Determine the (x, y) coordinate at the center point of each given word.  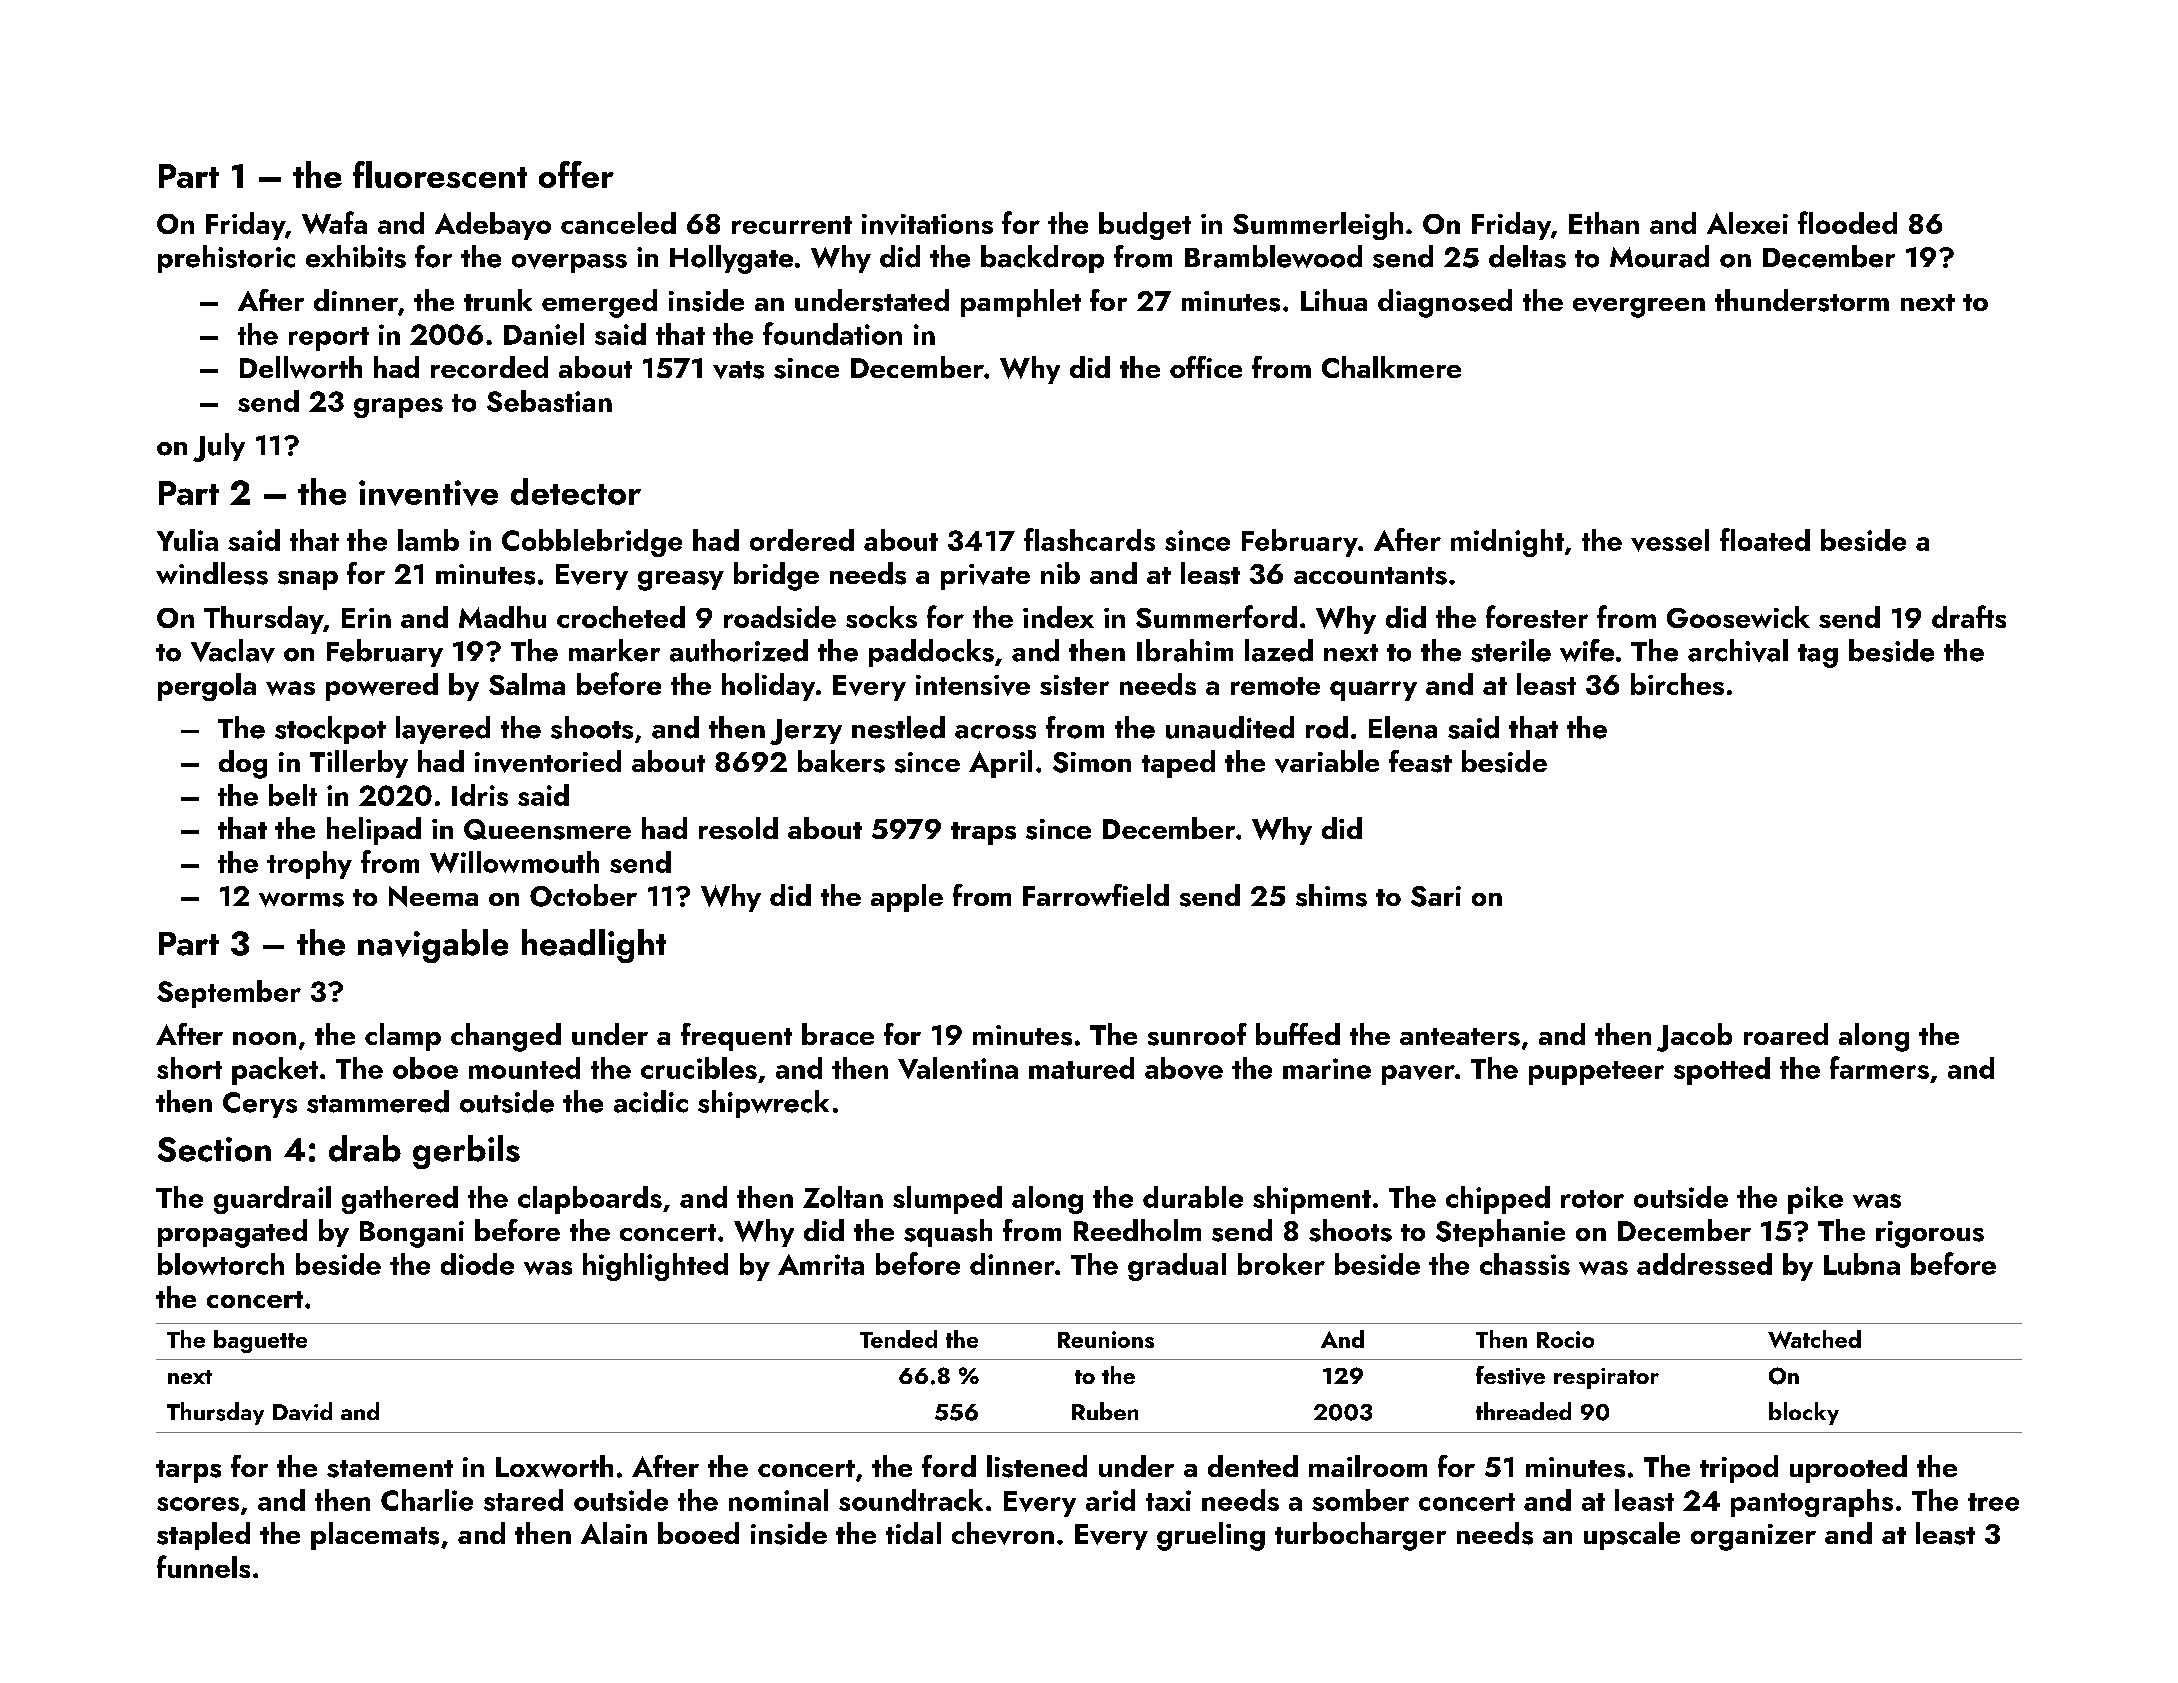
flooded (1847, 222)
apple (907, 898)
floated (1765, 539)
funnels (203, 1566)
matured (1081, 1068)
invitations (927, 224)
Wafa (334, 222)
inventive (428, 493)
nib (1060, 573)
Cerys (260, 1105)
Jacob (1694, 1037)
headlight (594, 946)
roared (1786, 1034)
